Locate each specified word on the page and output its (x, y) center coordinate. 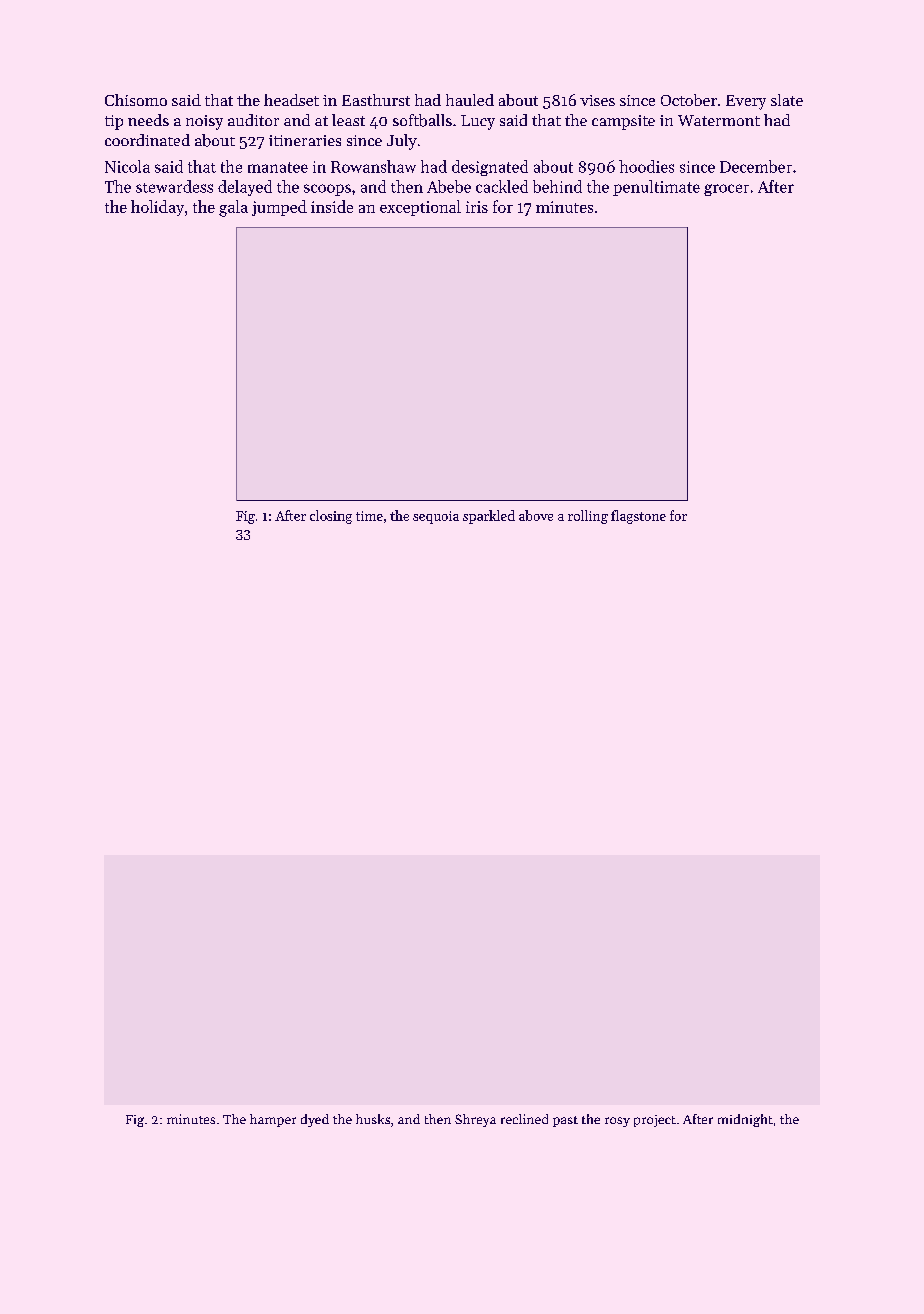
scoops (327, 190)
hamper (273, 1120)
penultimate (656, 188)
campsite (623, 122)
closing (331, 517)
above (536, 515)
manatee (278, 167)
